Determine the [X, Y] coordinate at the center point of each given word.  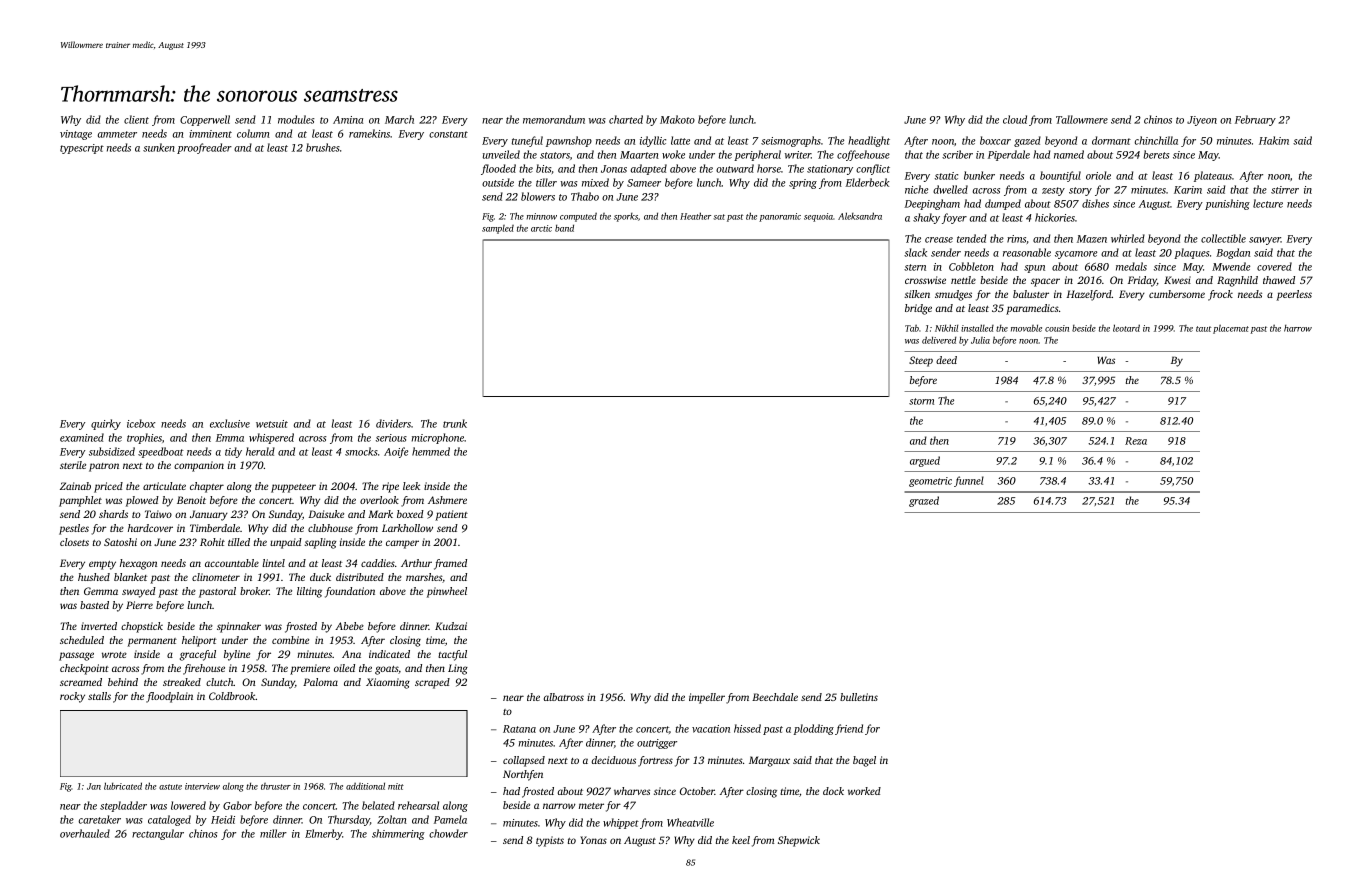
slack [915, 252]
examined [82, 437]
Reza [1136, 441]
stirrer [1285, 190]
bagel [864, 761]
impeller [707, 698]
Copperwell [205, 120]
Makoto [677, 119]
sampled [498, 229]
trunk [455, 423]
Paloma [320, 682]
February [1255, 120]
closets [74, 542]
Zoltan [392, 819]
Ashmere [447, 500]
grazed [924, 501]
